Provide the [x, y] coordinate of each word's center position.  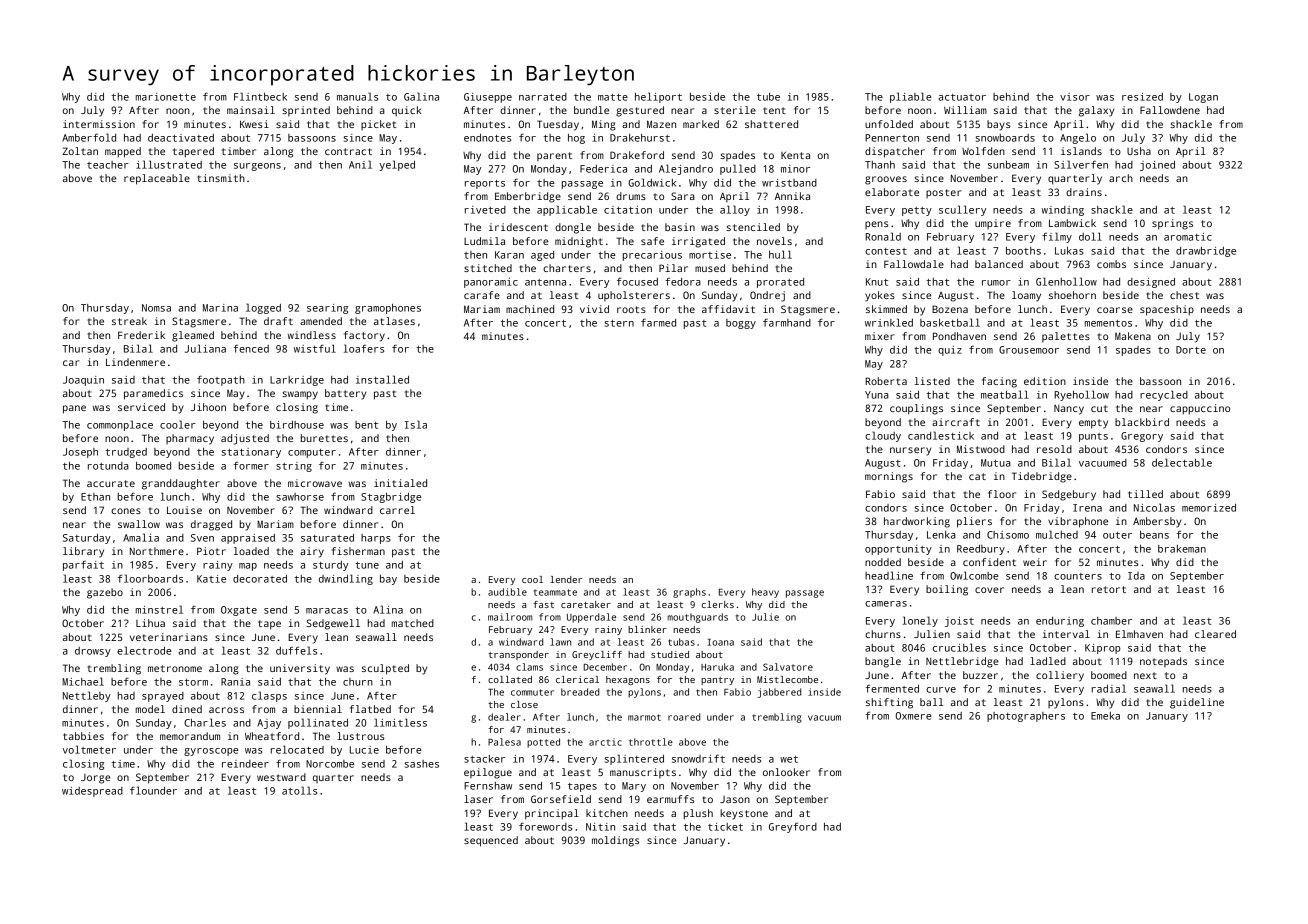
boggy [741, 324]
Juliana [205, 348]
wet [789, 759]
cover [989, 590]
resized [1142, 97]
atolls [299, 790]
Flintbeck [260, 96]
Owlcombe [974, 575]
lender [566, 579]
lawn [560, 642]
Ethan [95, 497]
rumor [996, 283]
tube [768, 97]
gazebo [105, 593]
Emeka [1105, 716]
